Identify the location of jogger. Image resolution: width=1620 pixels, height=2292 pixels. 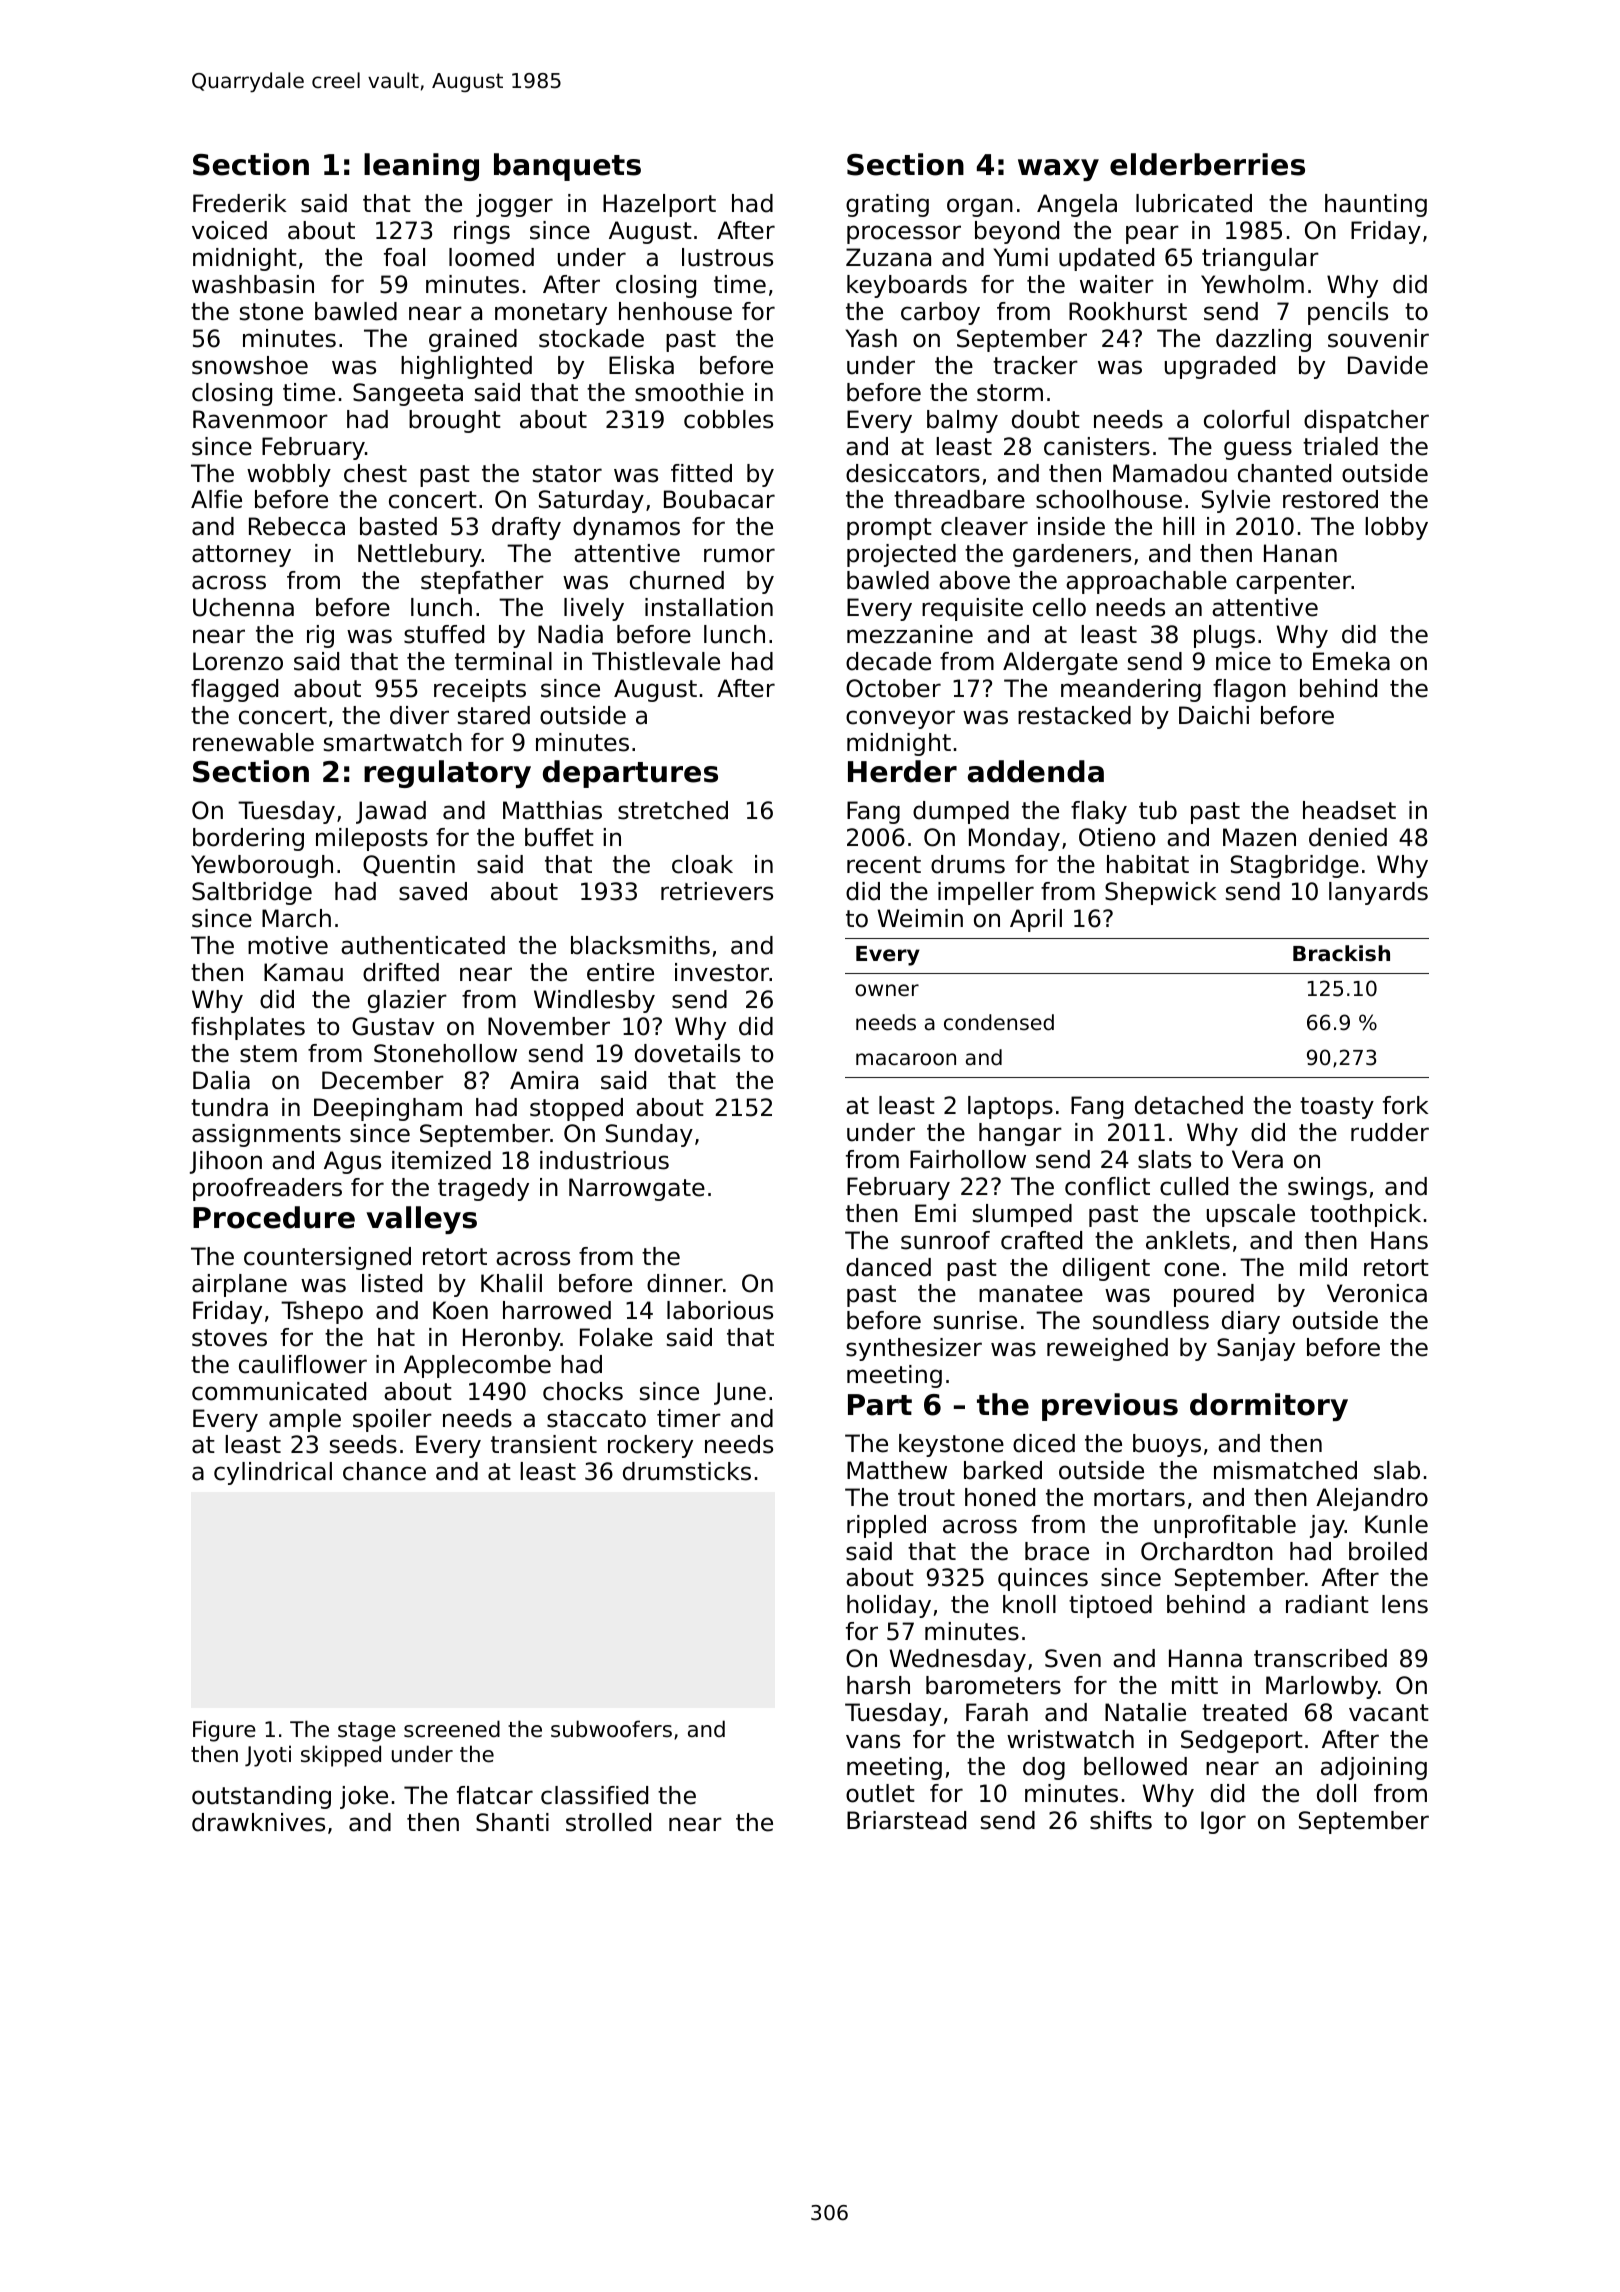
(514, 205).
